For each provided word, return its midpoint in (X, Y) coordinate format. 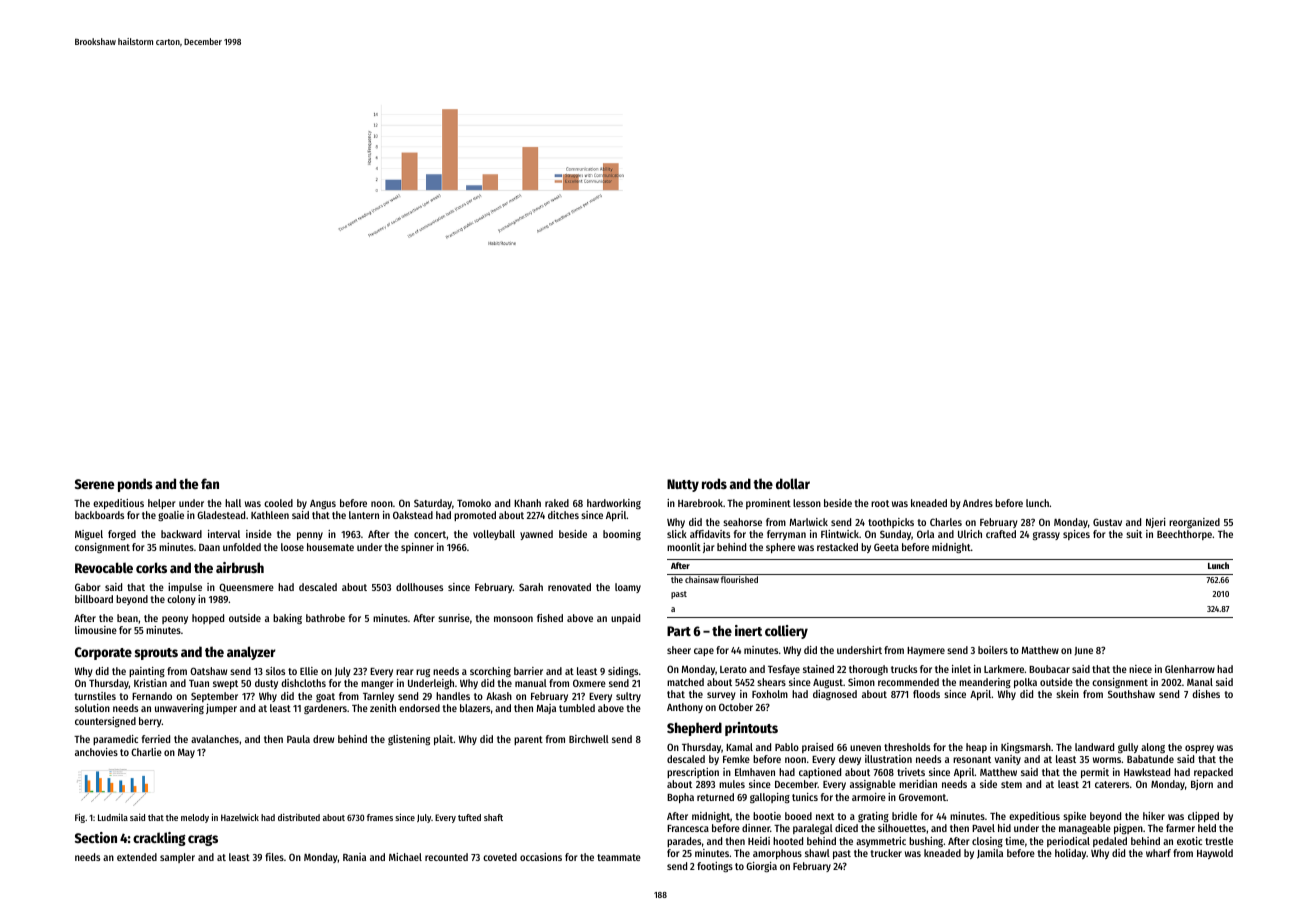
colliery (786, 632)
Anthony (685, 708)
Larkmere (1004, 669)
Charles (946, 522)
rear (405, 672)
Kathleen (270, 515)
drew (323, 739)
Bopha (680, 798)
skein (1067, 694)
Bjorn (1202, 785)
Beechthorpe (1184, 535)
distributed (299, 817)
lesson (807, 503)
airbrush (240, 567)
